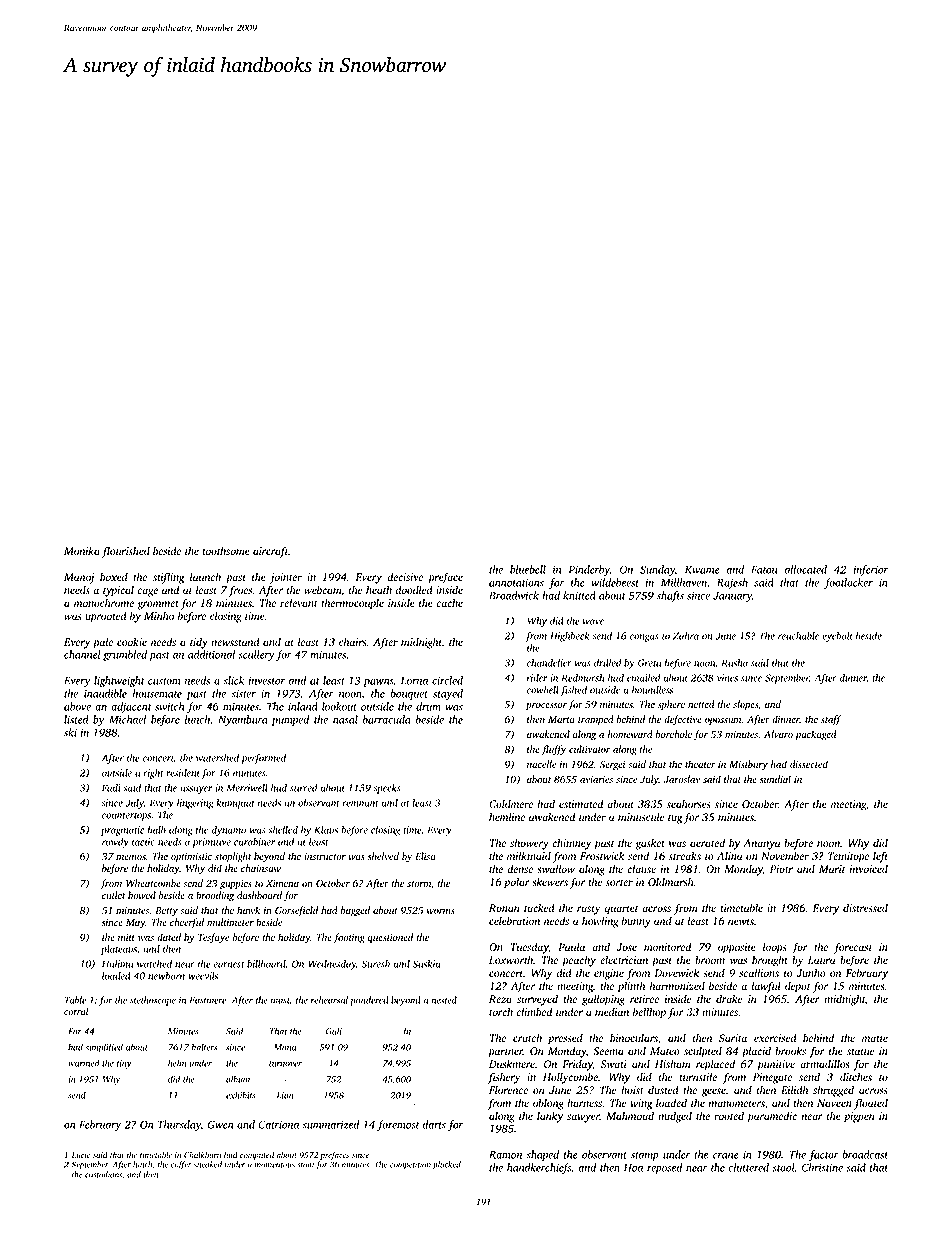  What do you see at coordinates (741, 921) in the document?
I see `newts` at bounding box center [741, 921].
